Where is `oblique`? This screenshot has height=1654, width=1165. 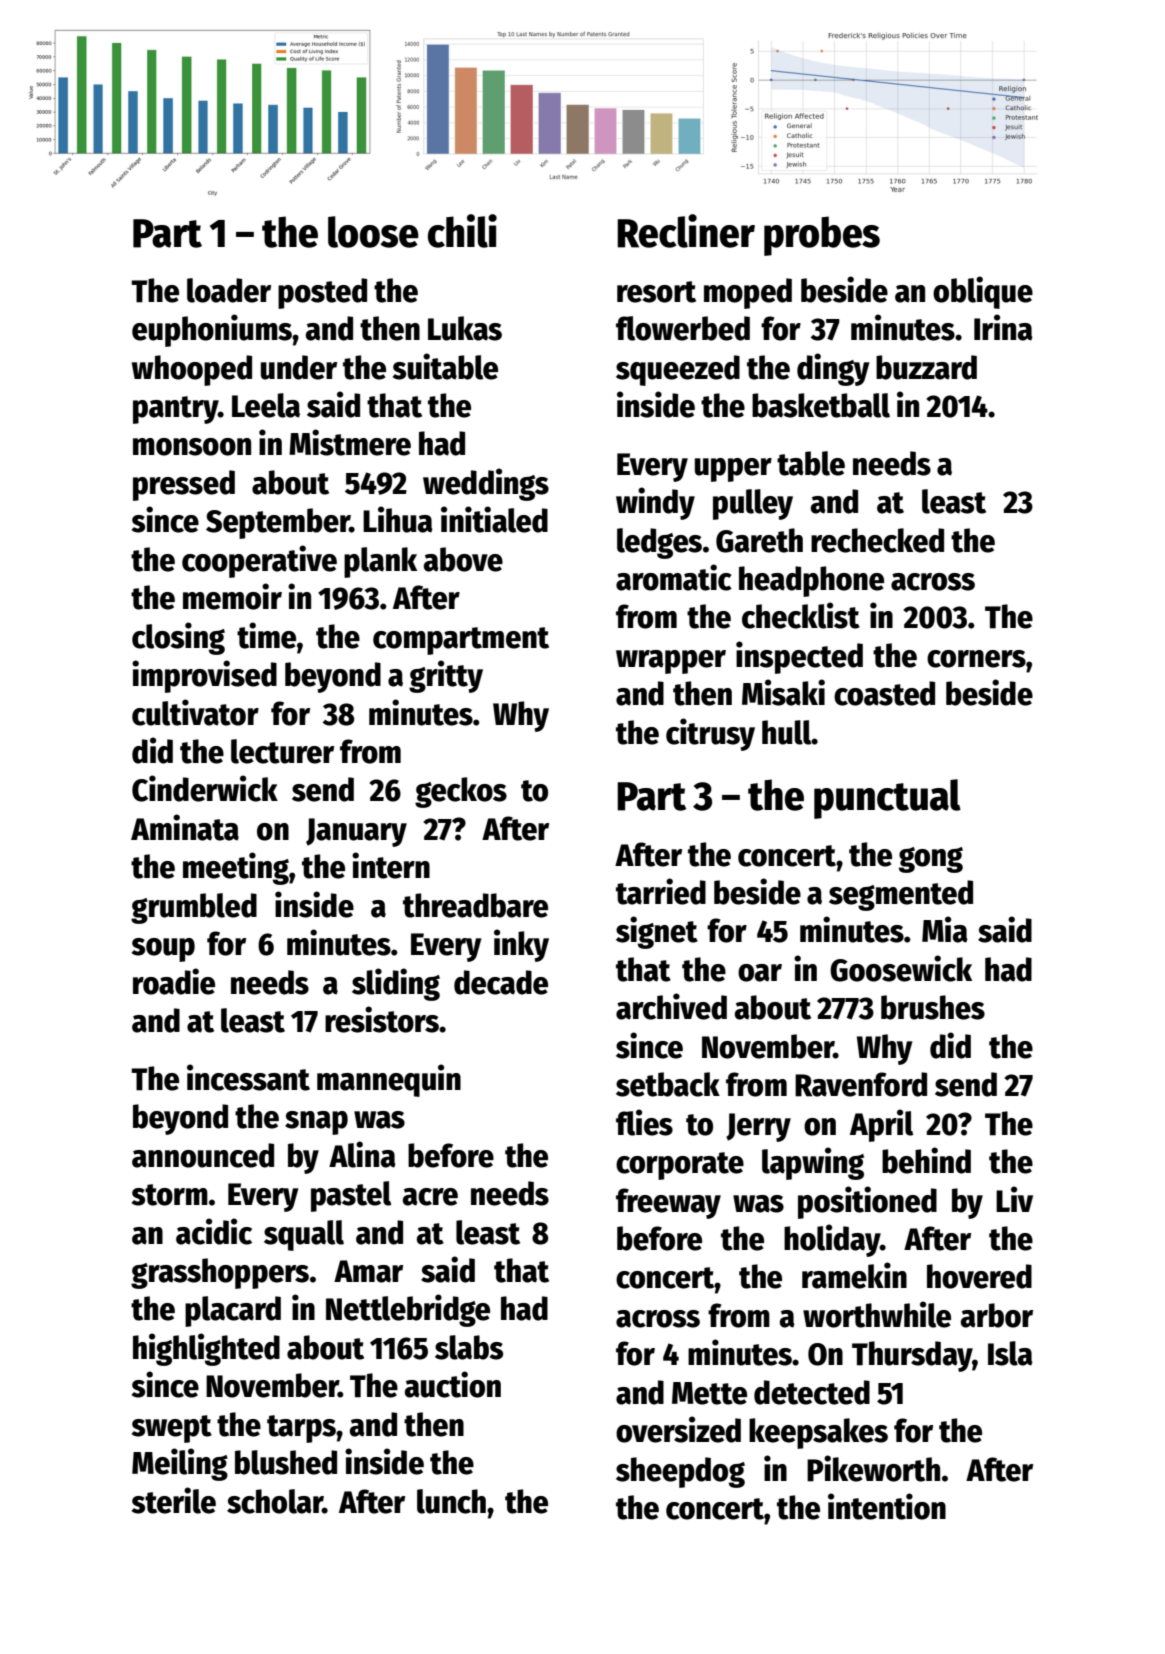
oblique is located at coordinates (983, 292).
